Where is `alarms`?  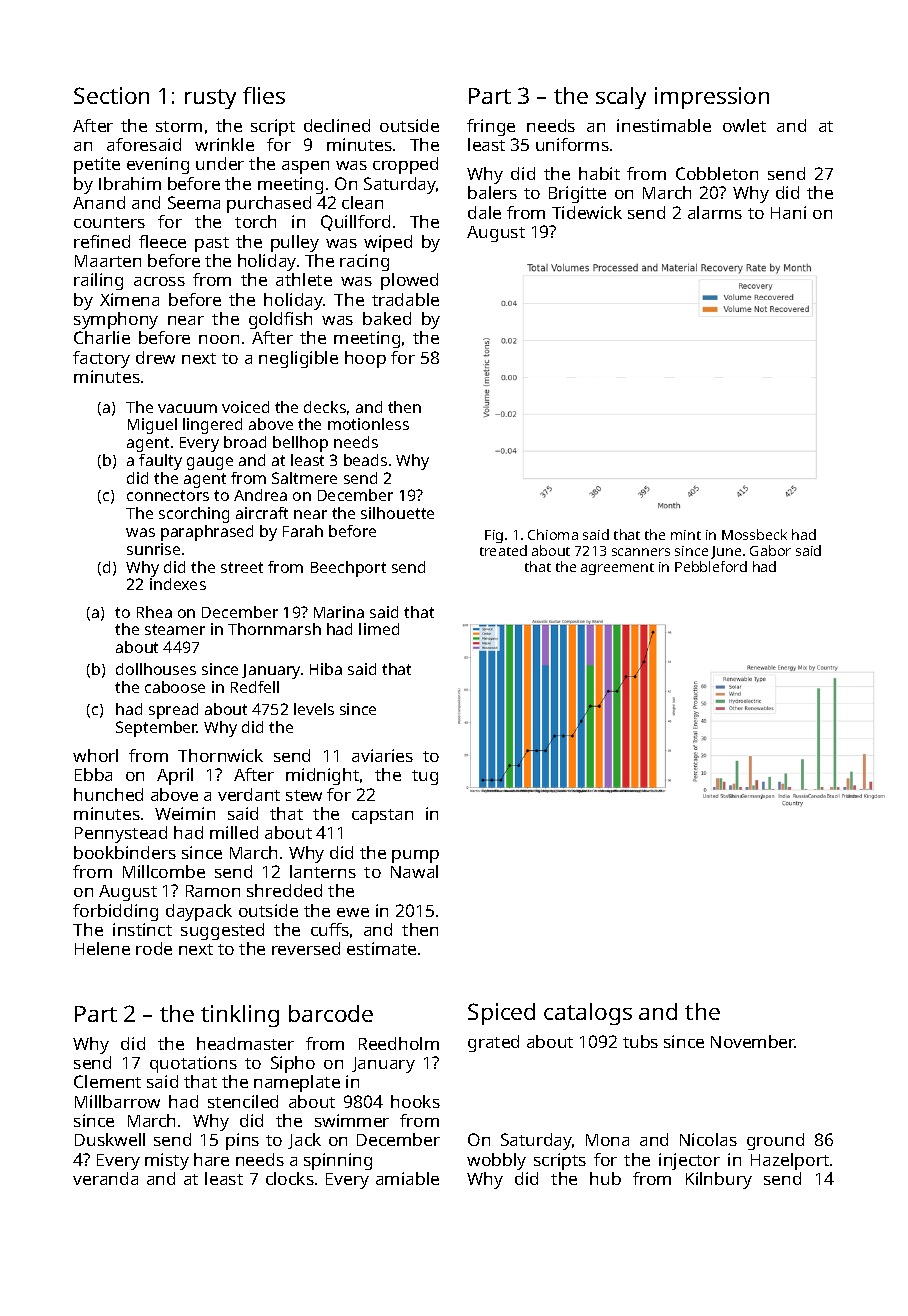
alarms is located at coordinates (715, 212).
